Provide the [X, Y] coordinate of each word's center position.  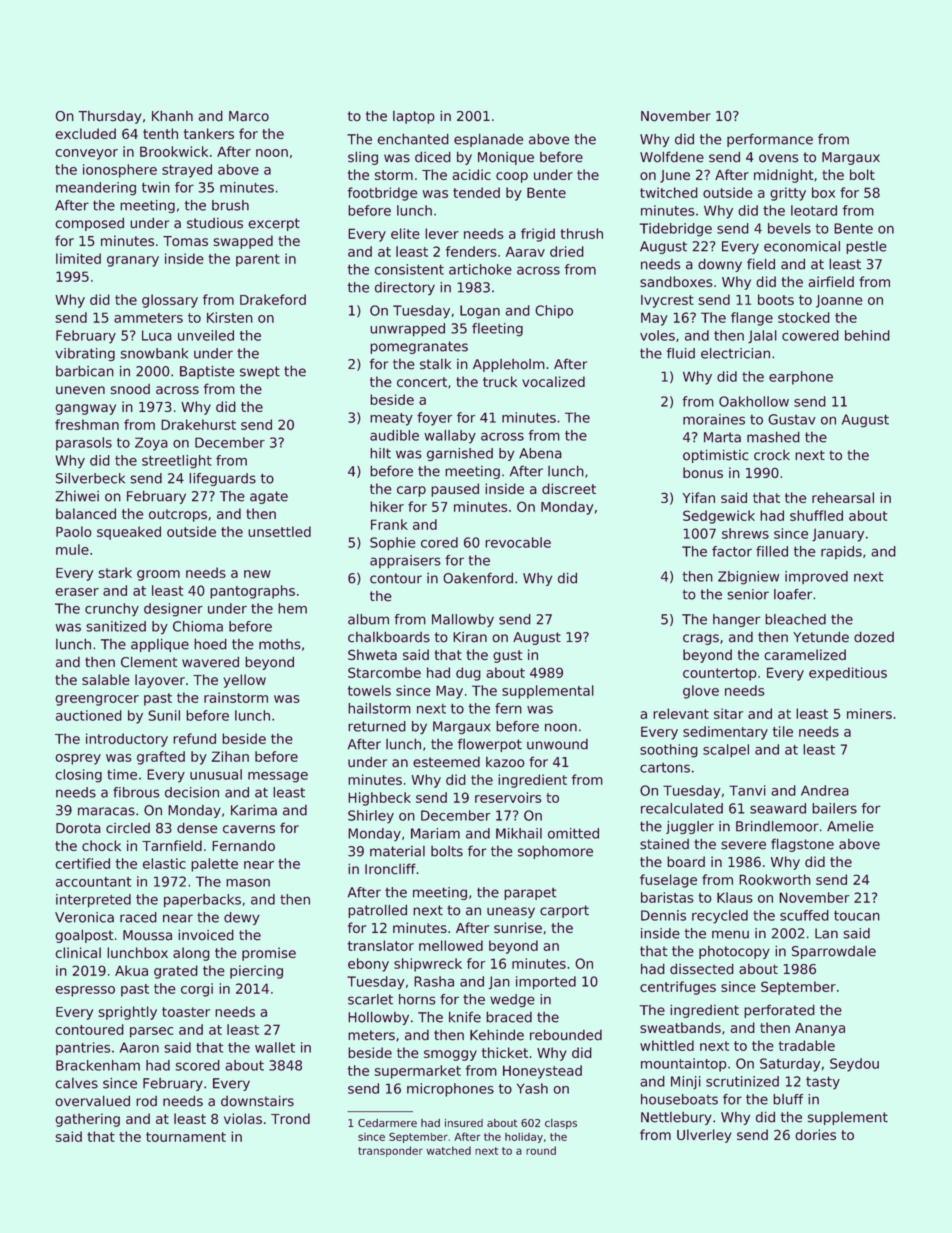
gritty [788, 194]
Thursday [110, 117]
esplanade [488, 140]
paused [455, 490]
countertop [720, 674]
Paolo [74, 531]
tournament [186, 1137]
